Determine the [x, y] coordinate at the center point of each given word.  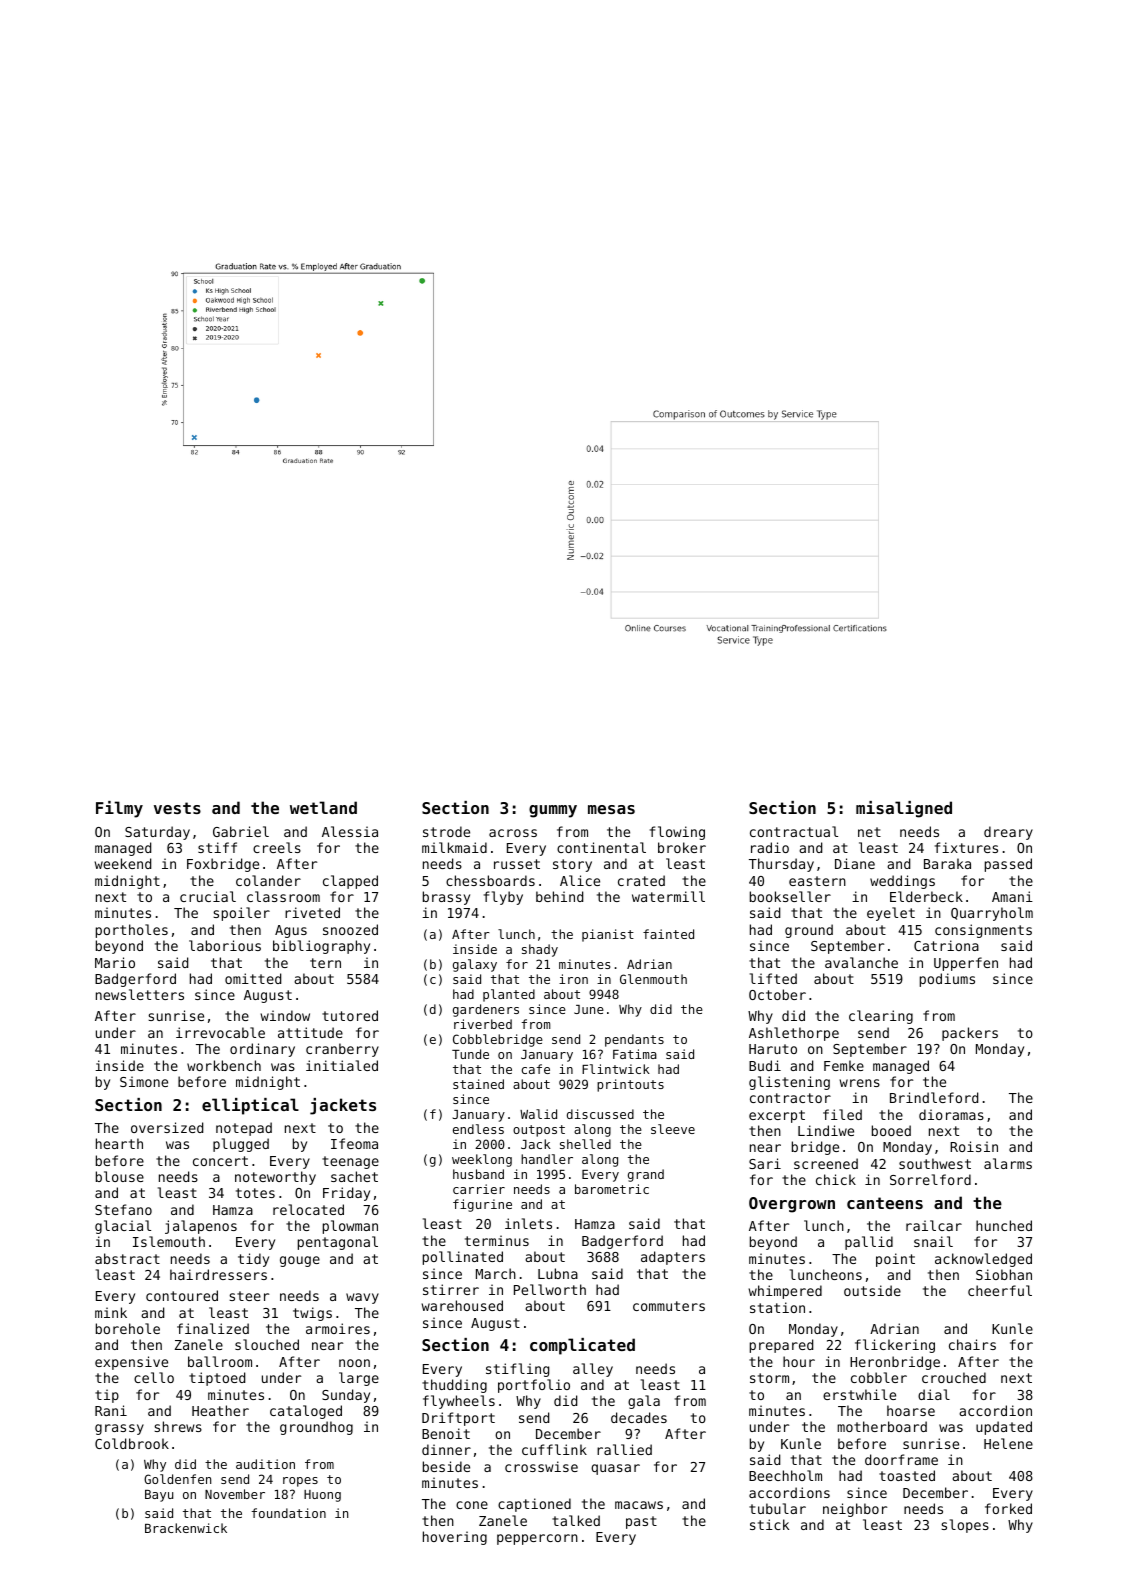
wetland [323, 807]
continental [601, 847]
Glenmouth [653, 979]
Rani [111, 1410]
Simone [144, 1081]
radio [770, 847]
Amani [1012, 896]
